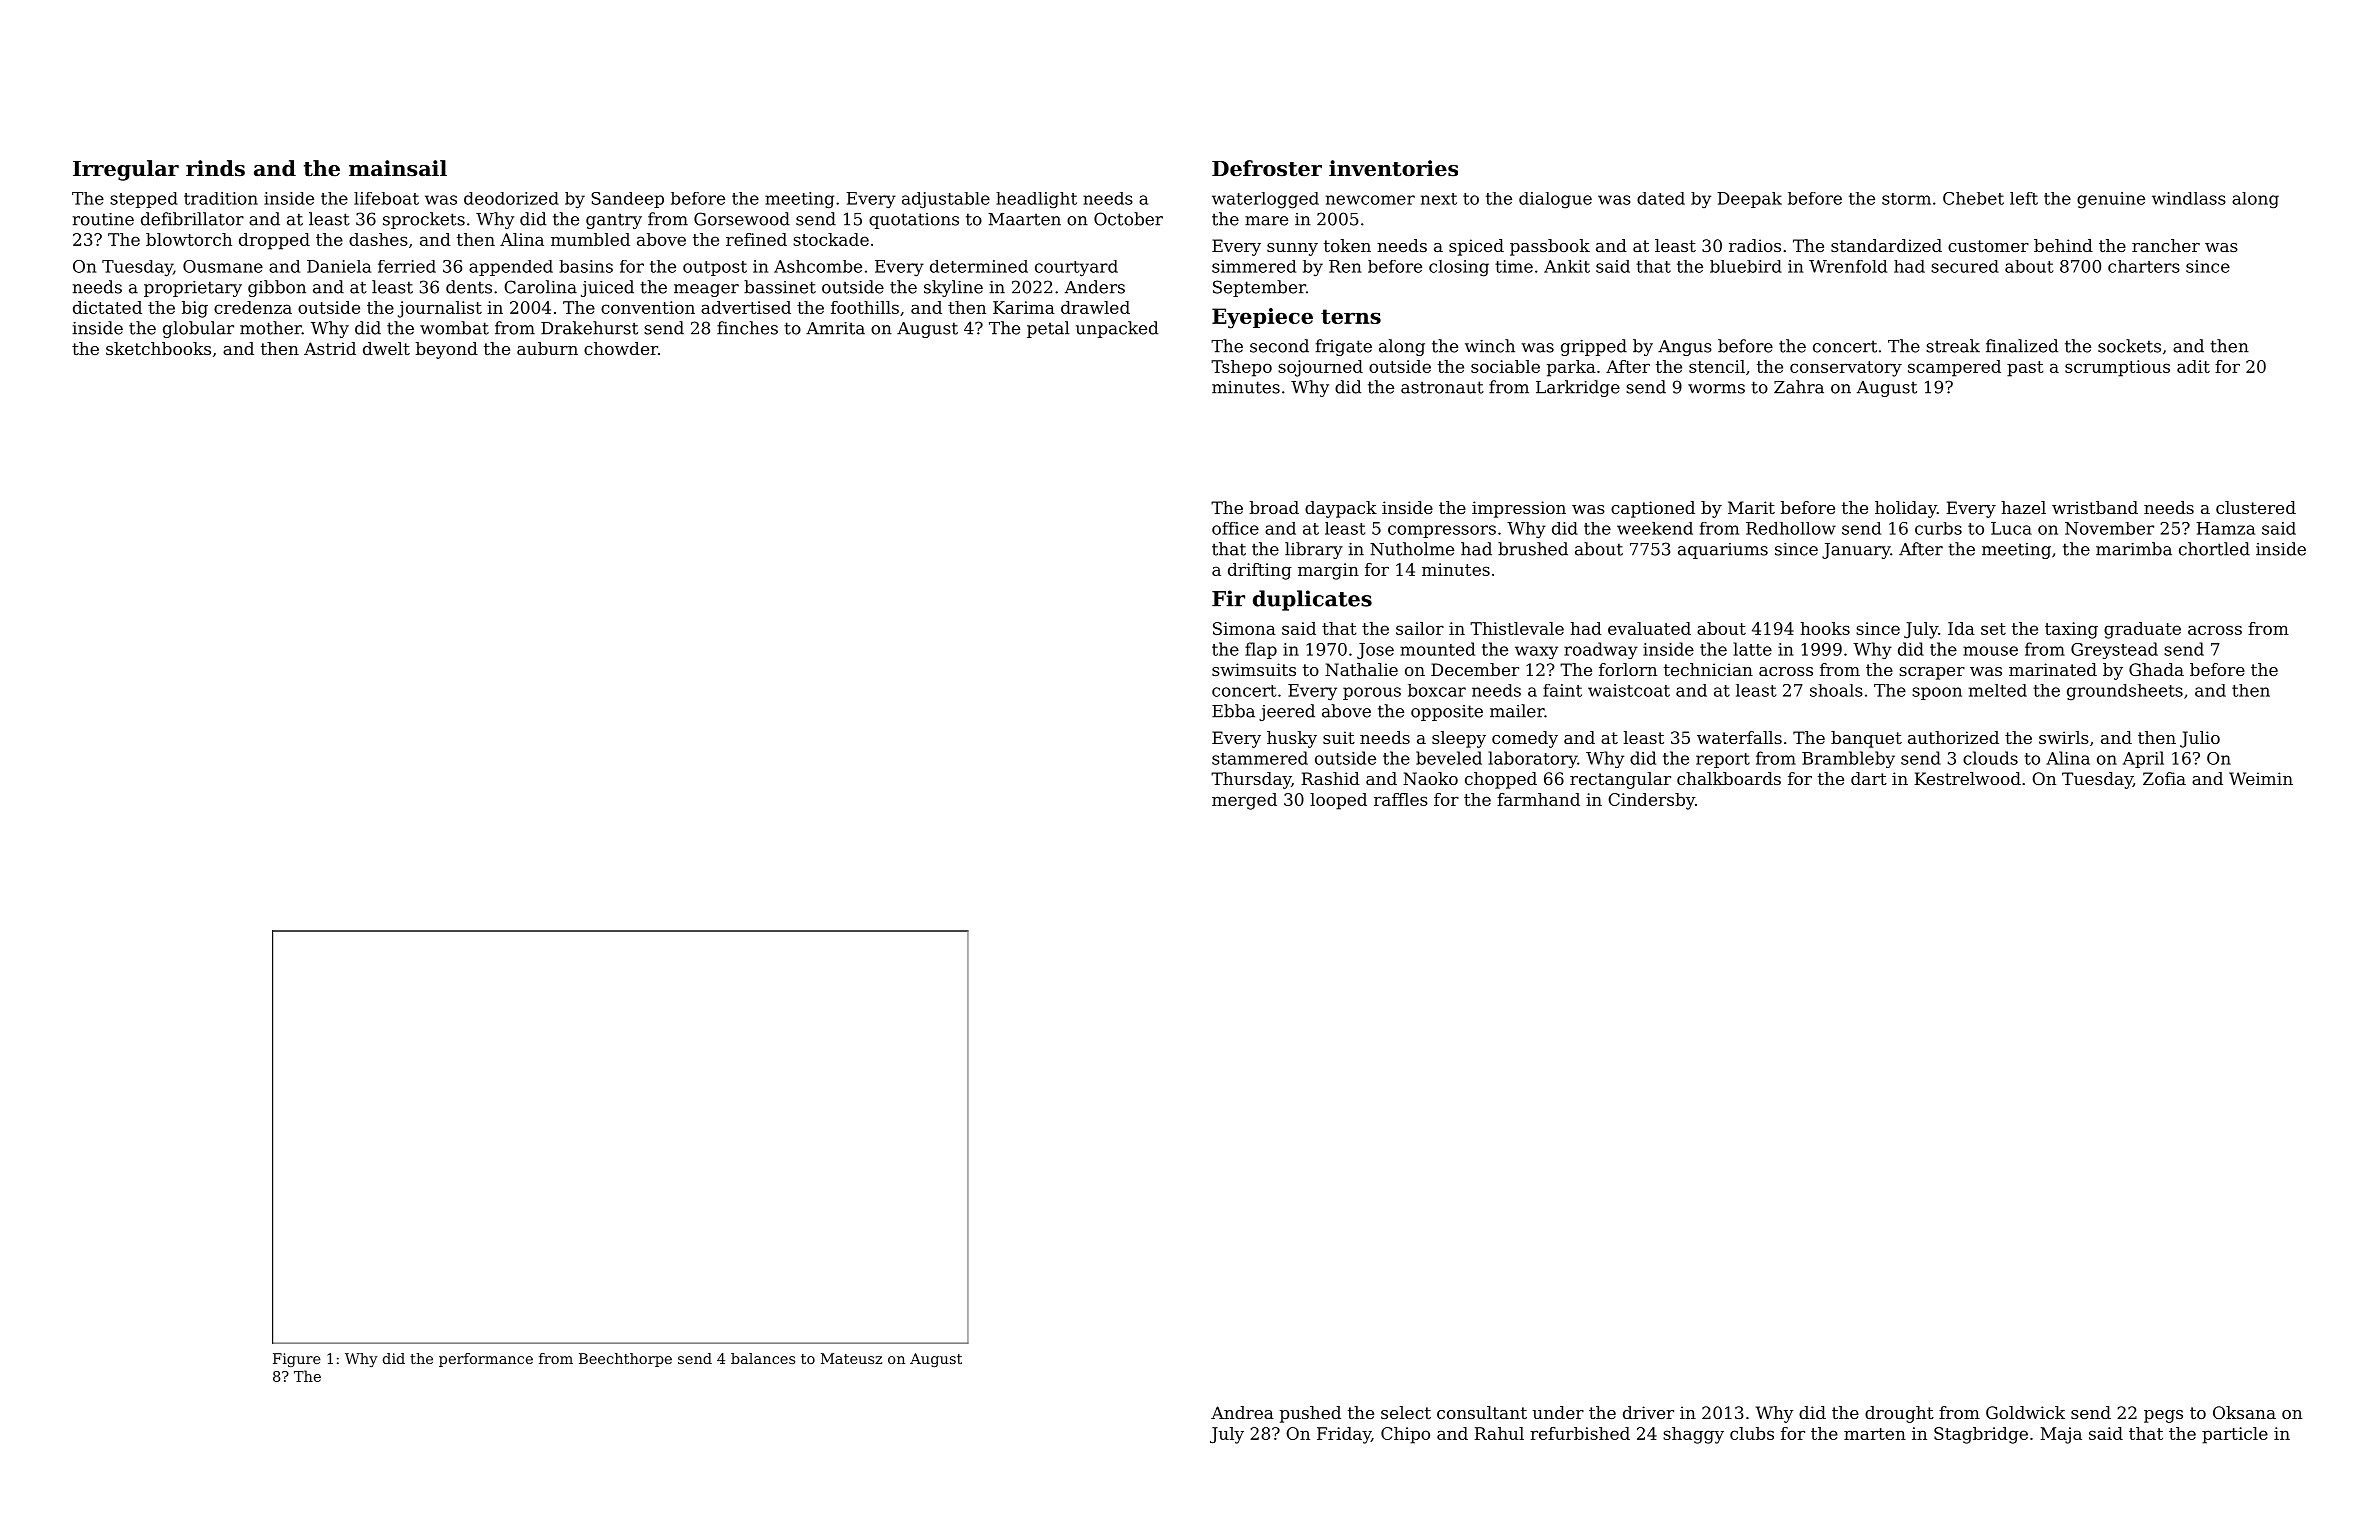 The height and width of the document is (1540, 2380). I want to click on looped, so click(1338, 801).
